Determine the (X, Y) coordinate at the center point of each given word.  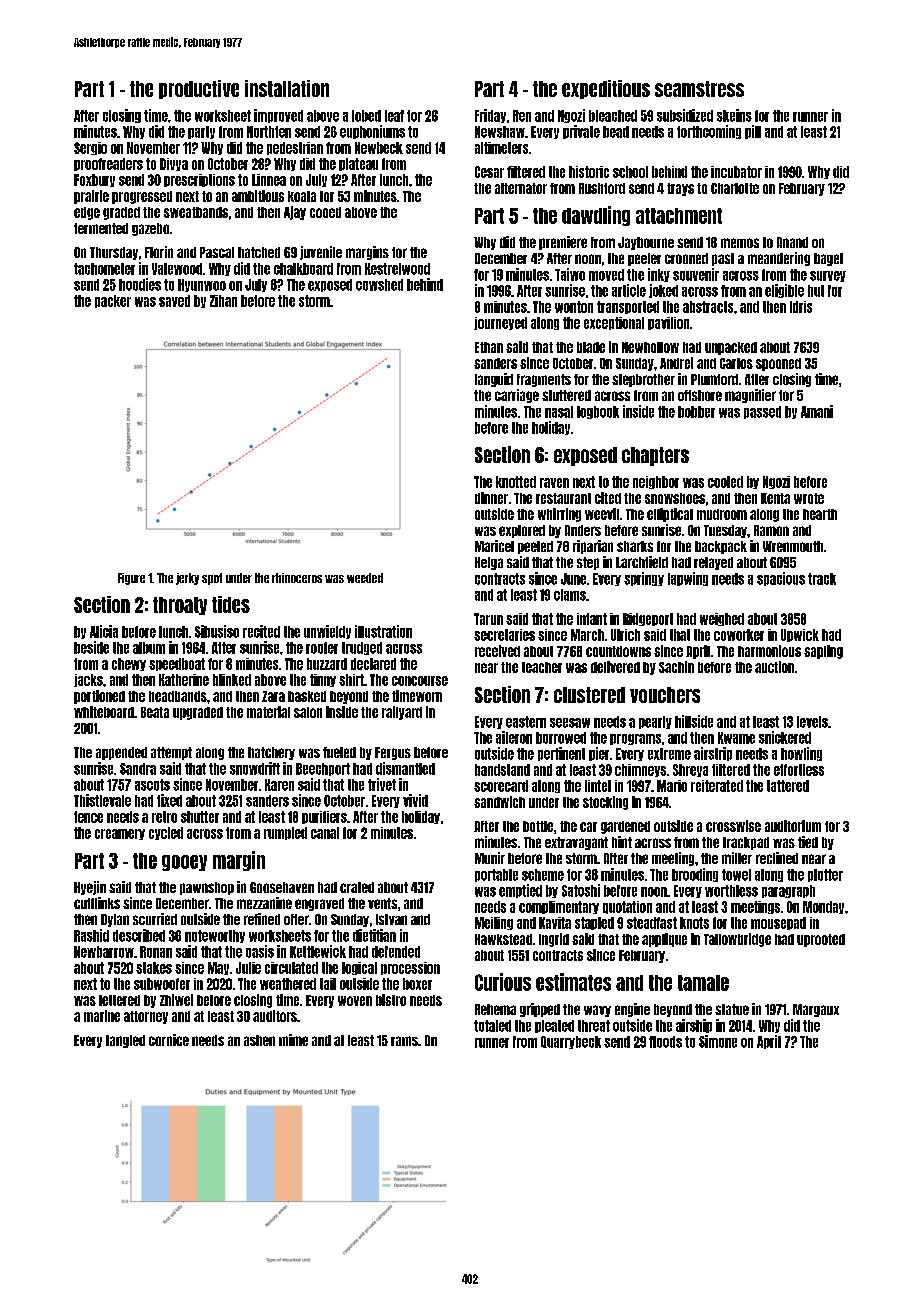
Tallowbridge (737, 940)
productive (199, 89)
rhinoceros (297, 578)
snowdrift (255, 768)
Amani (817, 411)
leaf (394, 116)
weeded (365, 578)
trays (680, 189)
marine (102, 1016)
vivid (415, 800)
